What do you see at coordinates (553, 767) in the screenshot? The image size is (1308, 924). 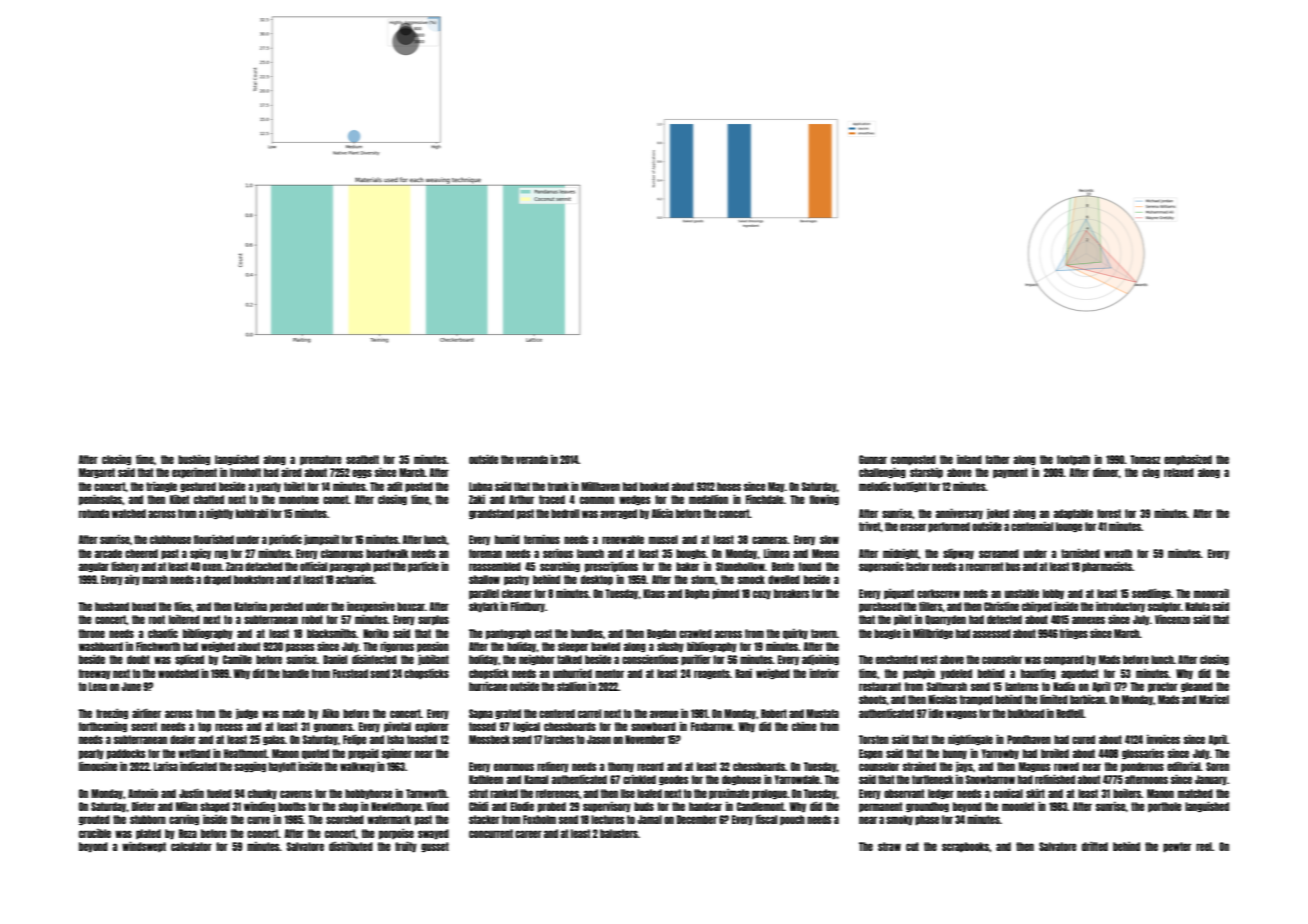 I see `refinery` at bounding box center [553, 767].
